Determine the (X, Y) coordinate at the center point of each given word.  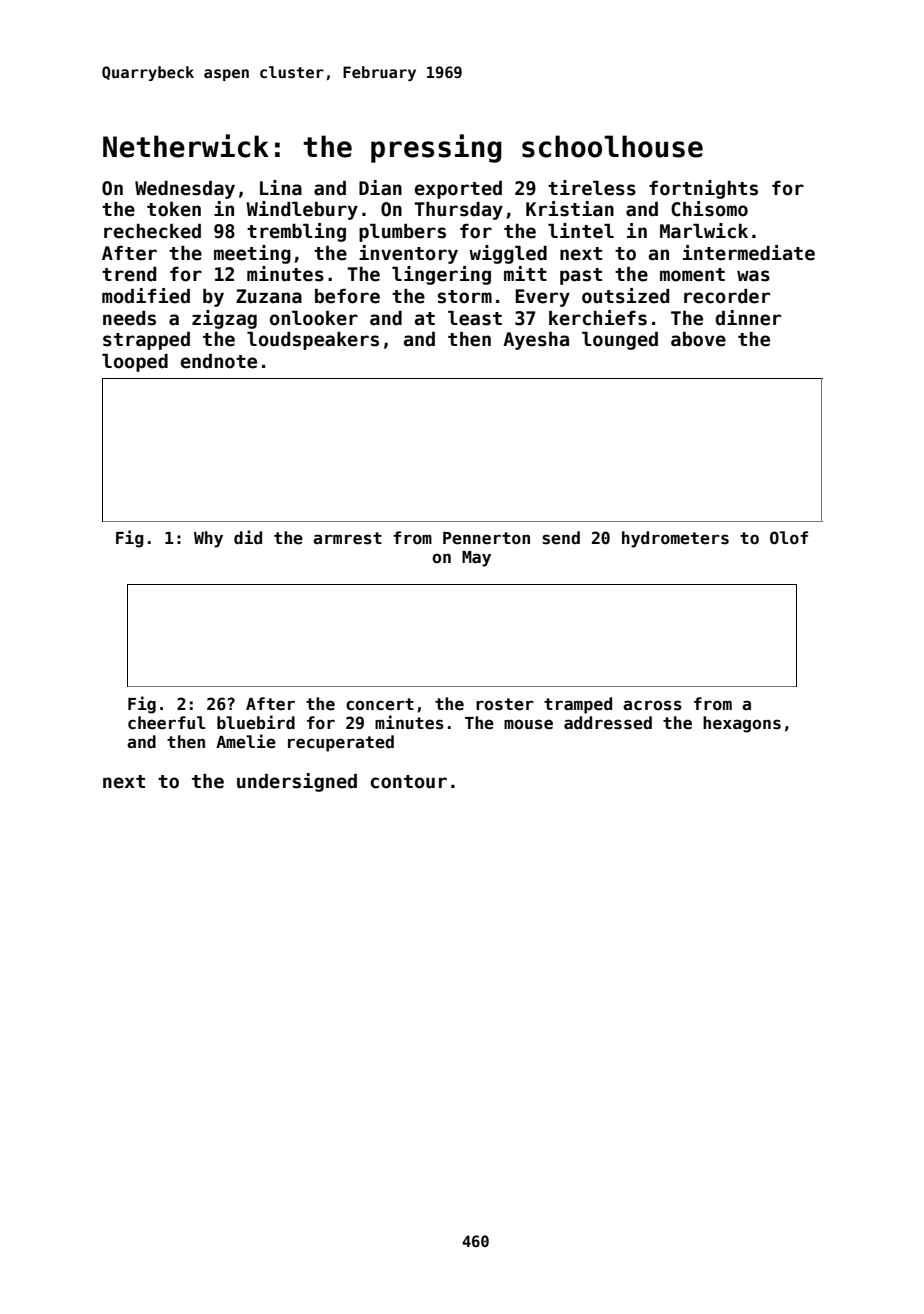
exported (458, 190)
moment (692, 275)
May (476, 559)
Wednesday (185, 190)
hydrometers (675, 539)
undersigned (297, 782)
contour (409, 782)
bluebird (256, 722)
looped (135, 363)
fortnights (703, 189)
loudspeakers (313, 341)
